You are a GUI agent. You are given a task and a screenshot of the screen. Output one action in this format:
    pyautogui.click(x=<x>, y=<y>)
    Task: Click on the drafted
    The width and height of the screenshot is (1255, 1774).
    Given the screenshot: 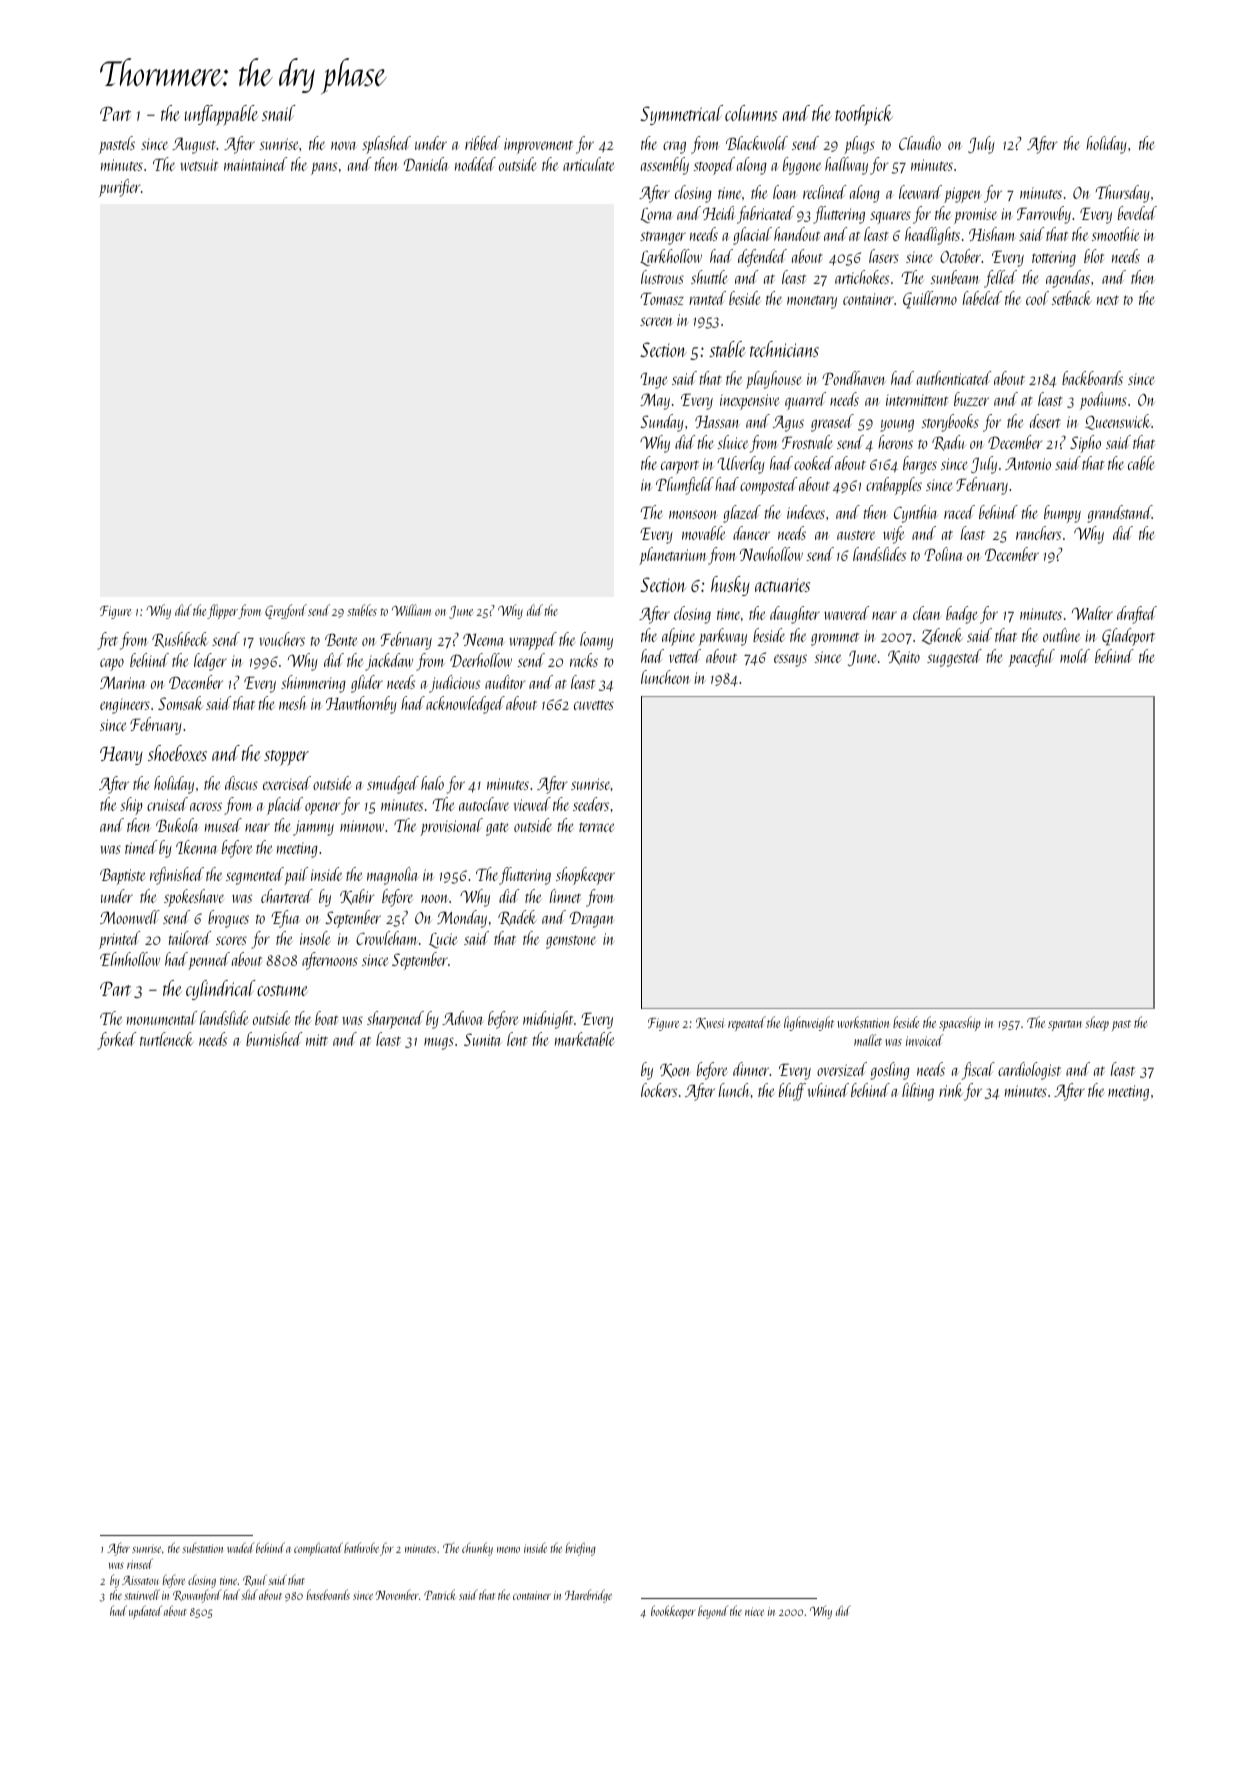 What is the action you would take?
    pyautogui.click(x=1137, y=615)
